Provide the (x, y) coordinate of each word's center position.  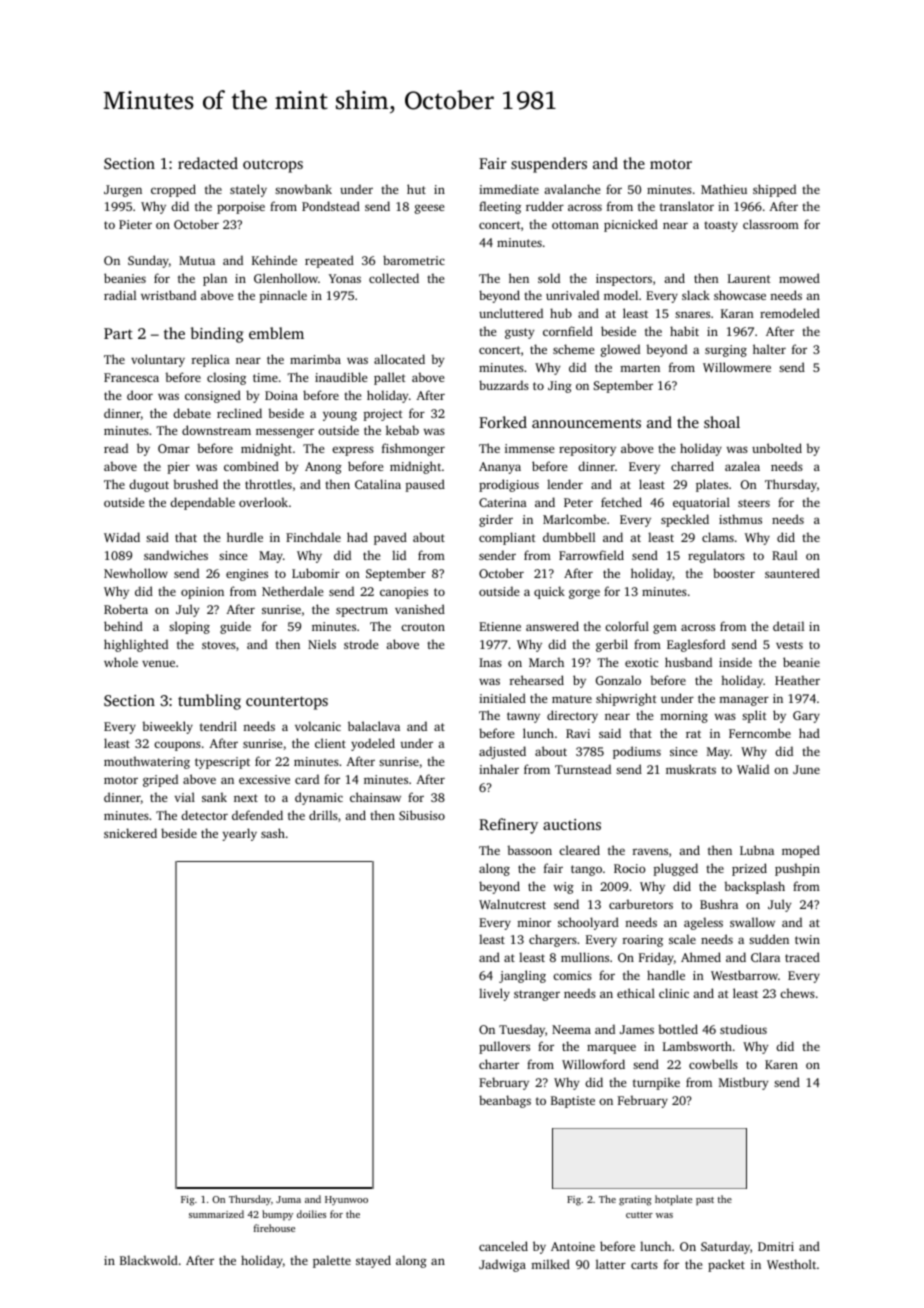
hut (416, 189)
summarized (216, 1214)
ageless (703, 923)
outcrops (273, 166)
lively (494, 994)
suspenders (549, 165)
